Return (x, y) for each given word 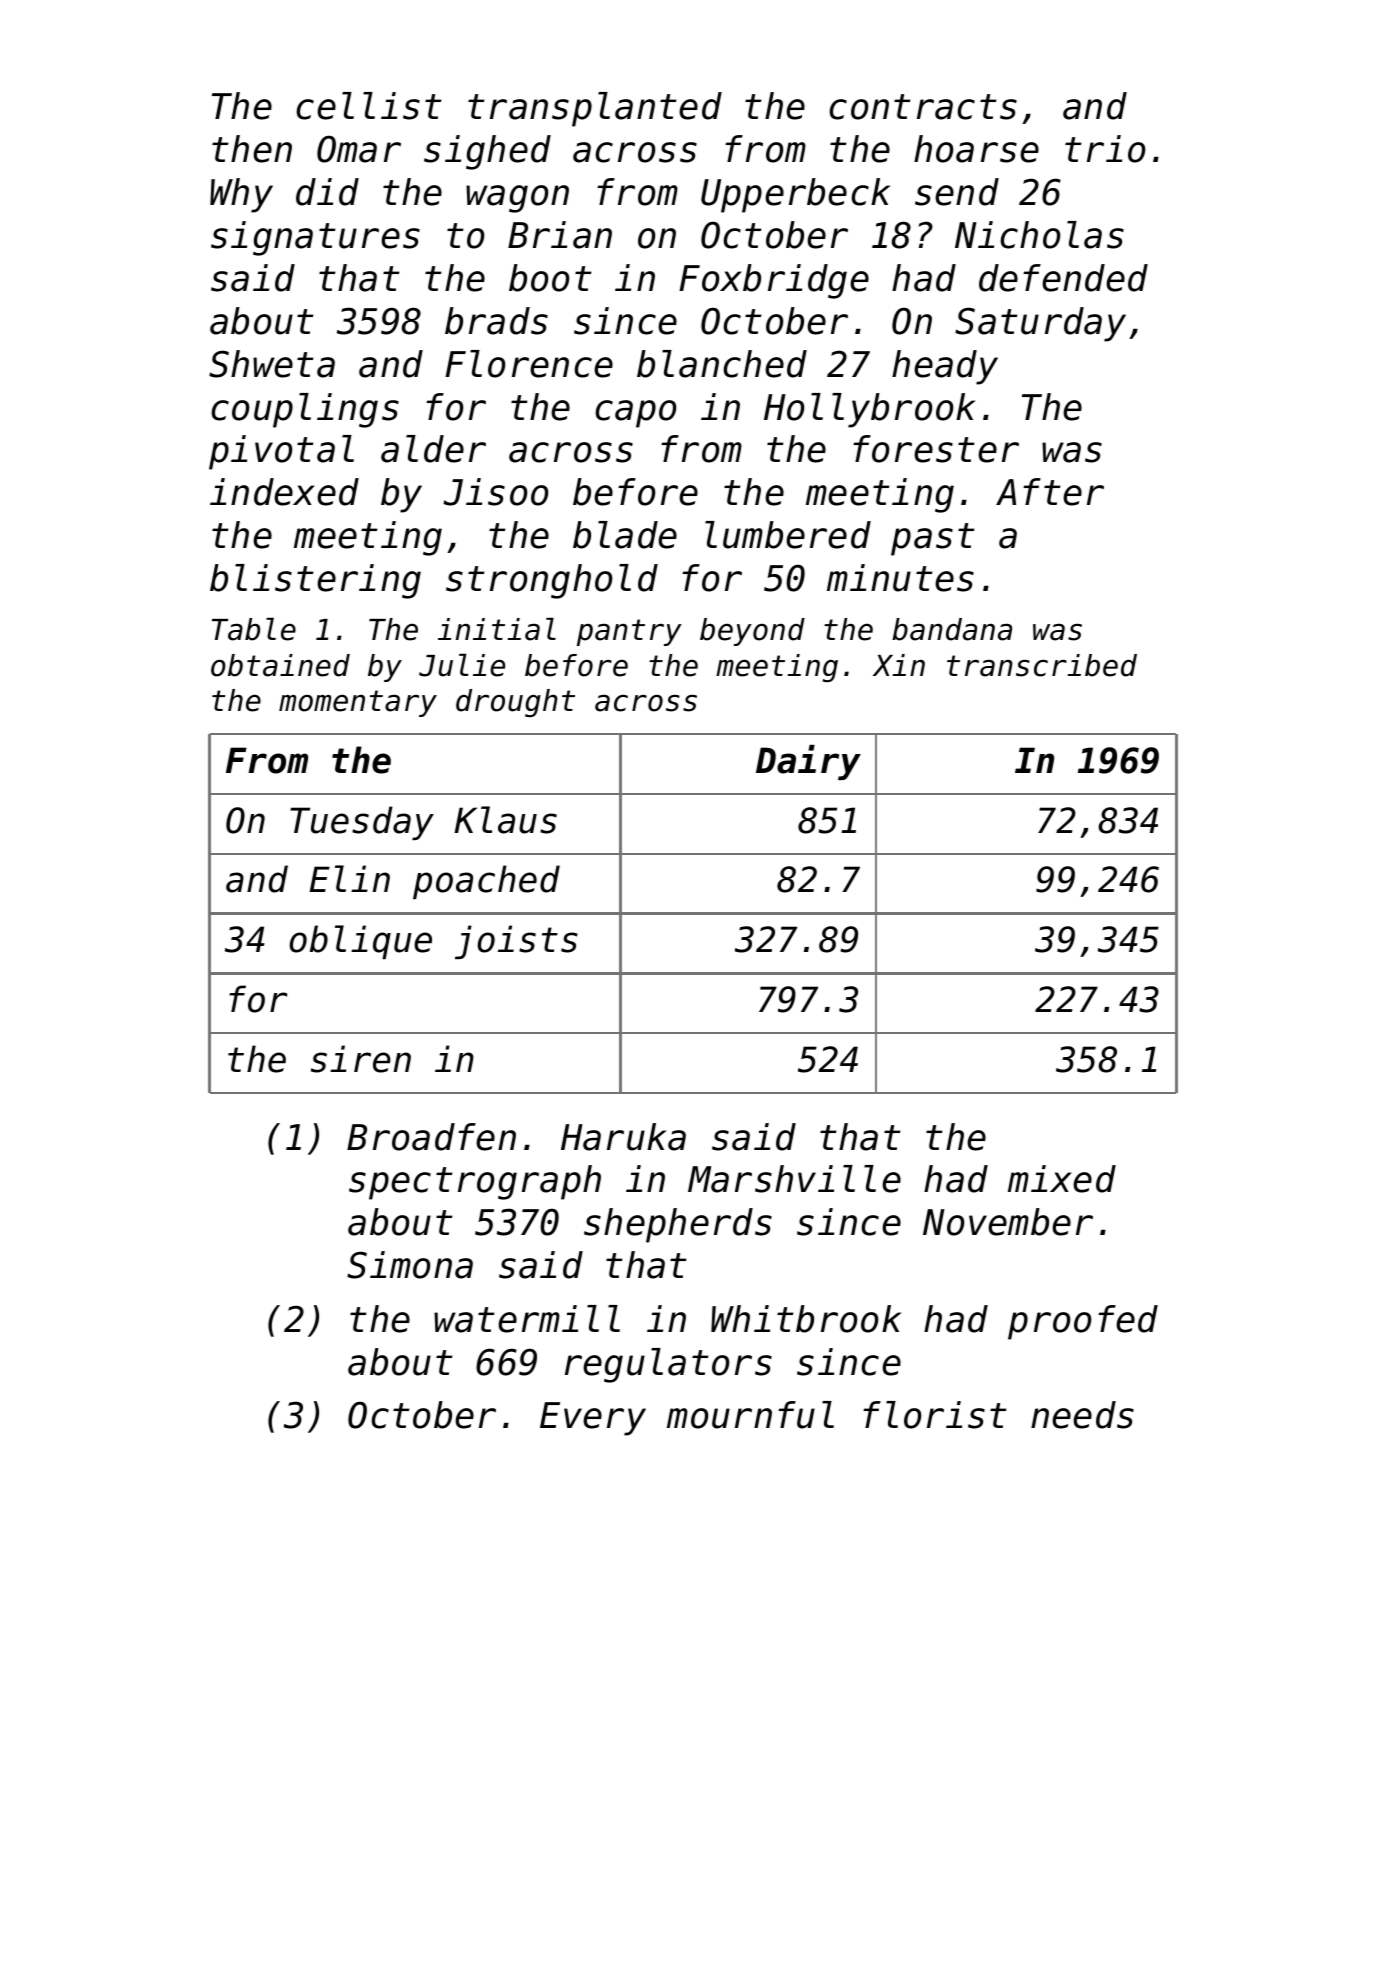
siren (361, 1059)
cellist (369, 106)
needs (1082, 1415)
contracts (923, 107)
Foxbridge (774, 281)
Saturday (1040, 324)
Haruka (623, 1137)
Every (593, 1419)
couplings (305, 410)
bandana (952, 629)
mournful (750, 1415)
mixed (1062, 1179)
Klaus (505, 820)
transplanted (595, 109)
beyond (752, 632)
